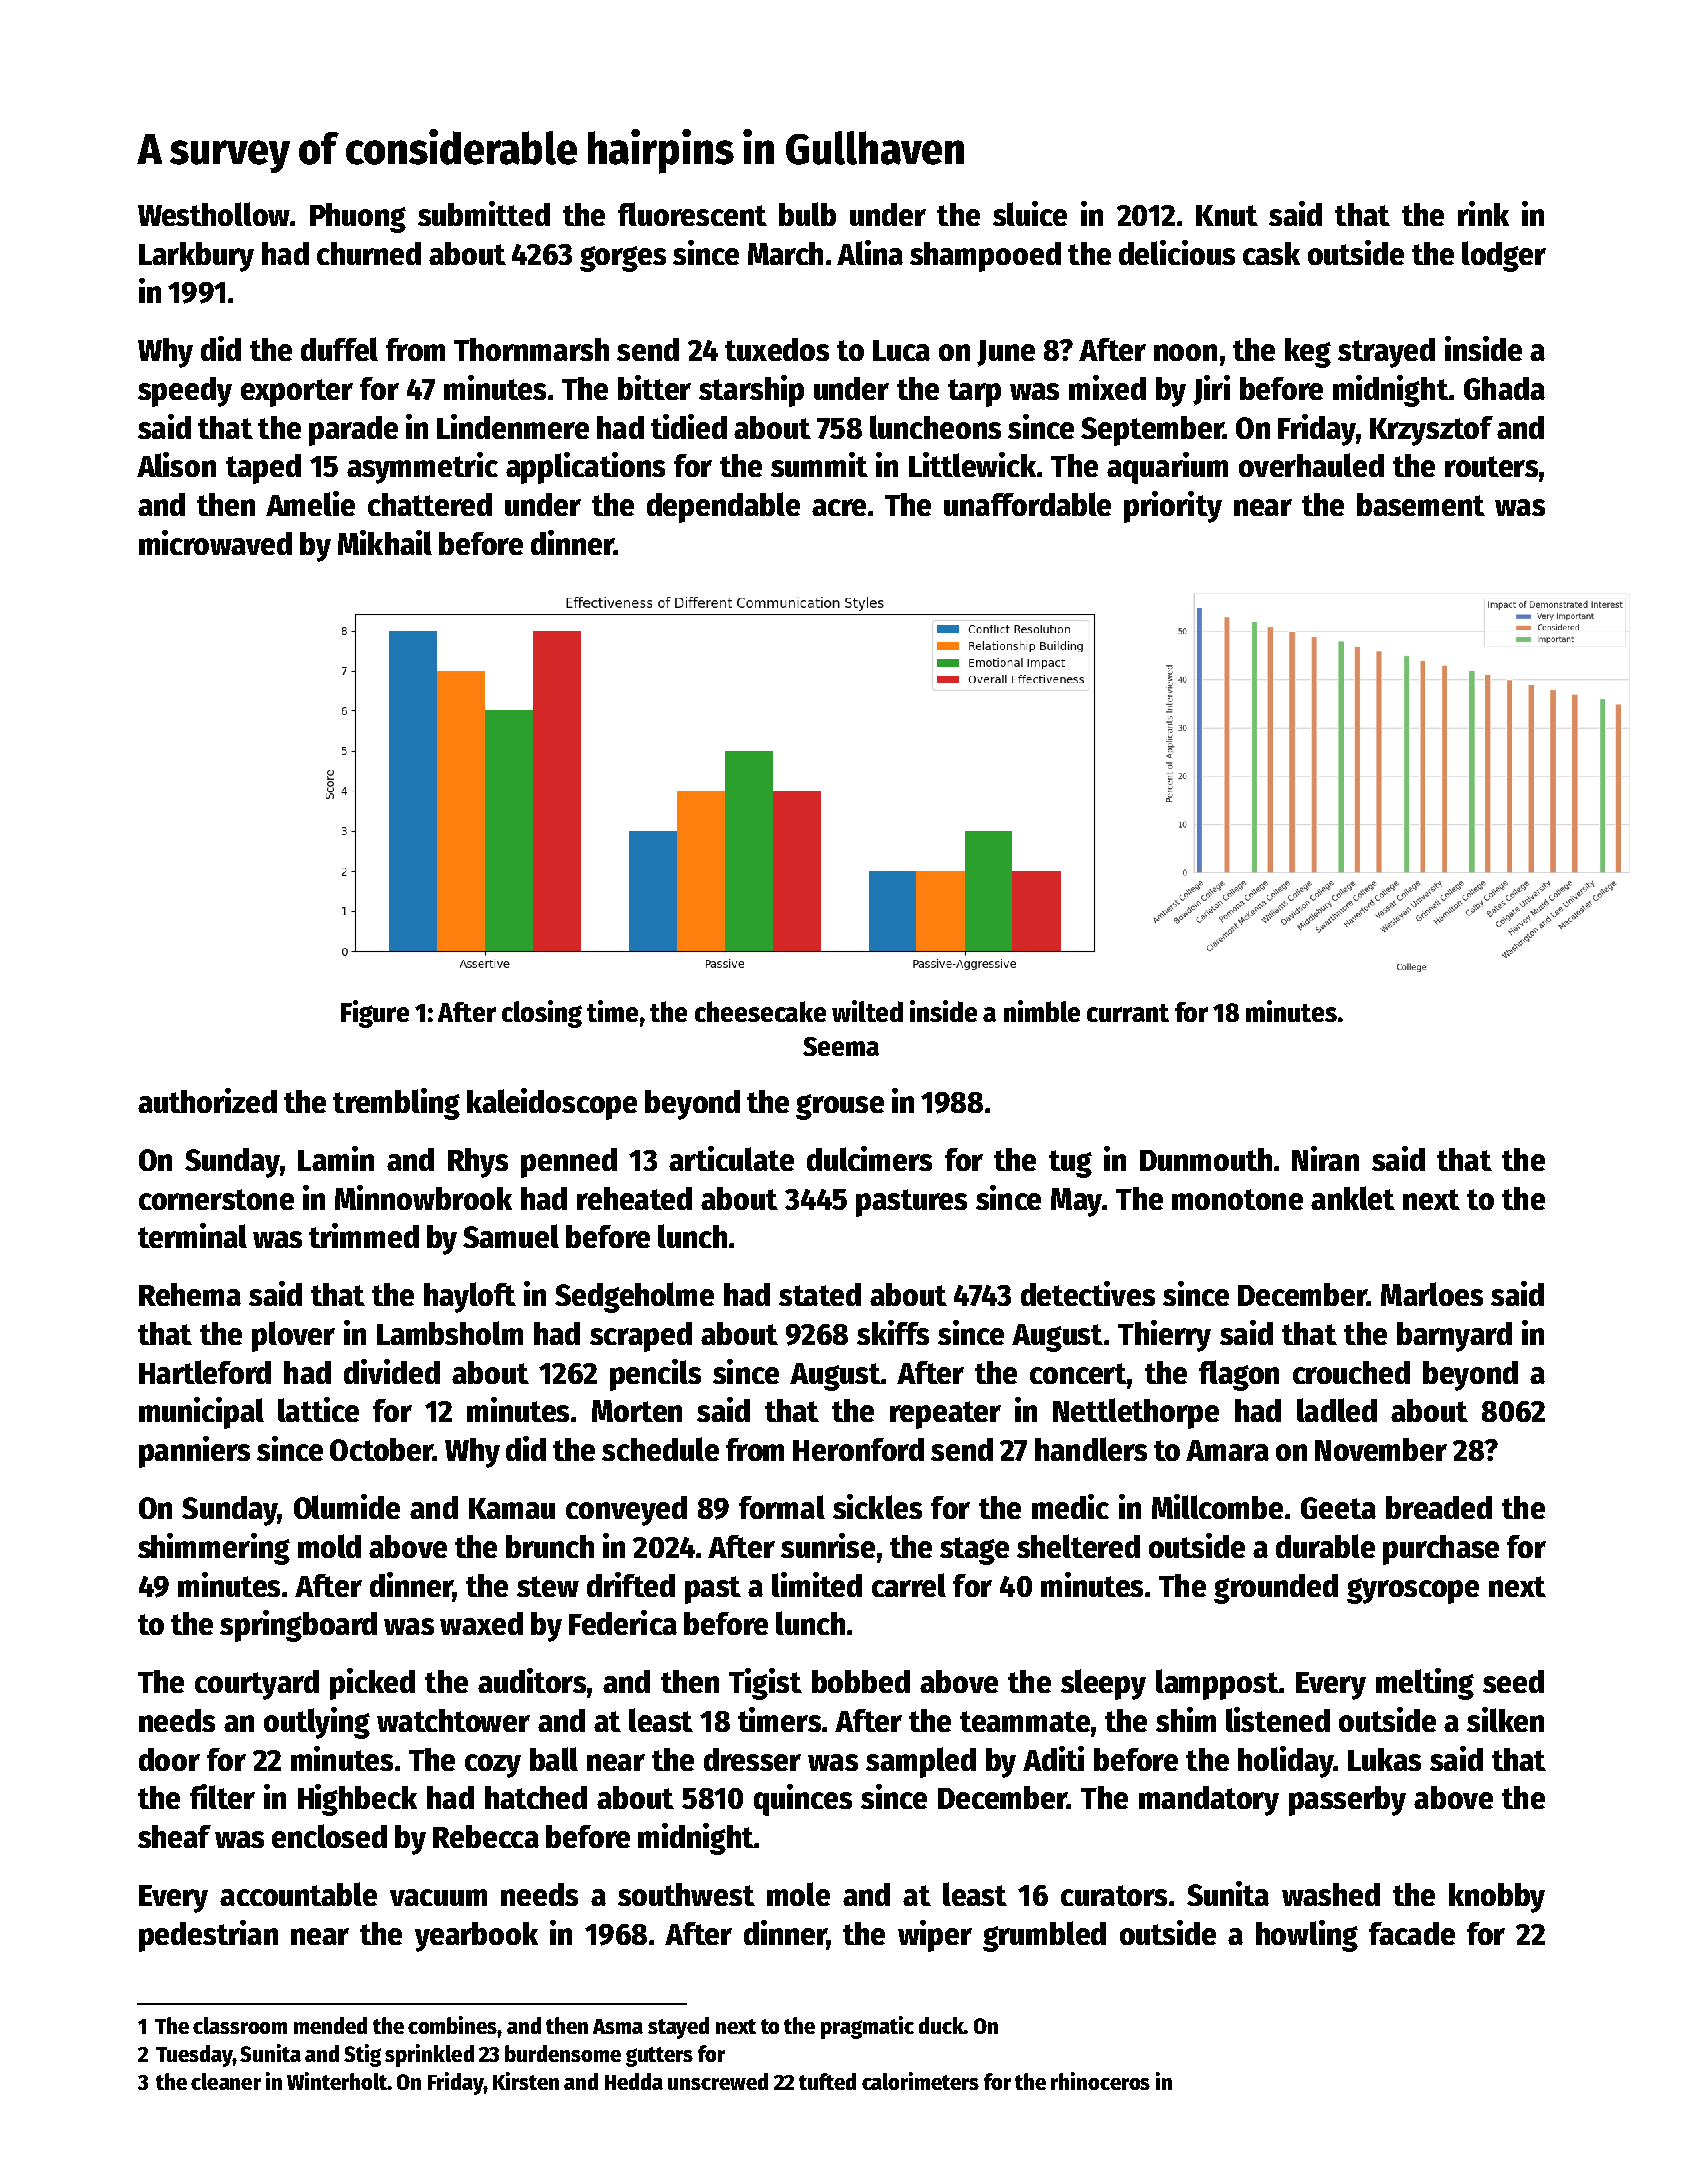 This document has width=1683, height=2178. What do you see at coordinates (1173, 507) in the document?
I see `priority` at bounding box center [1173, 507].
